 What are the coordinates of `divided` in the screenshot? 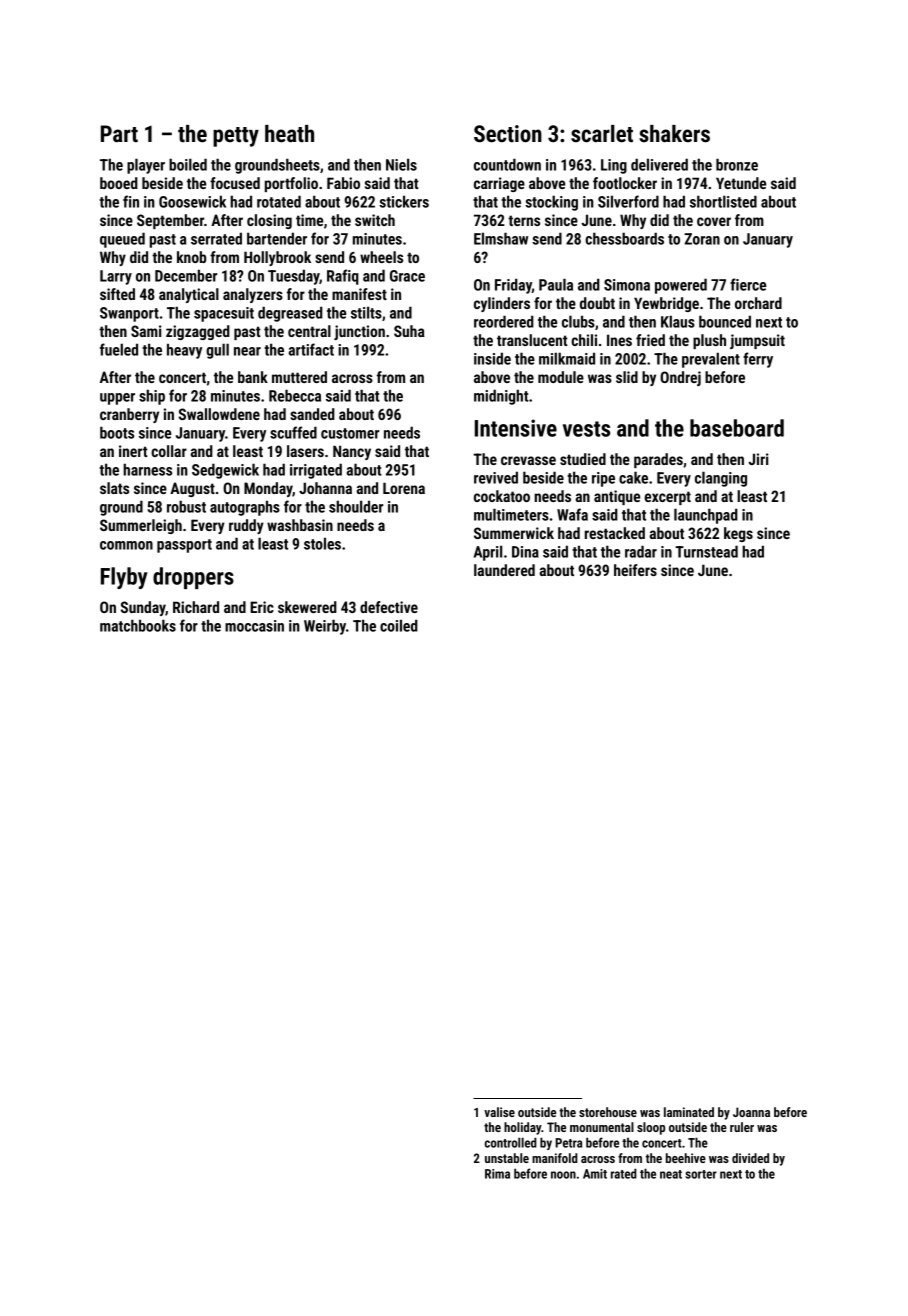 It's located at (750, 1158).
